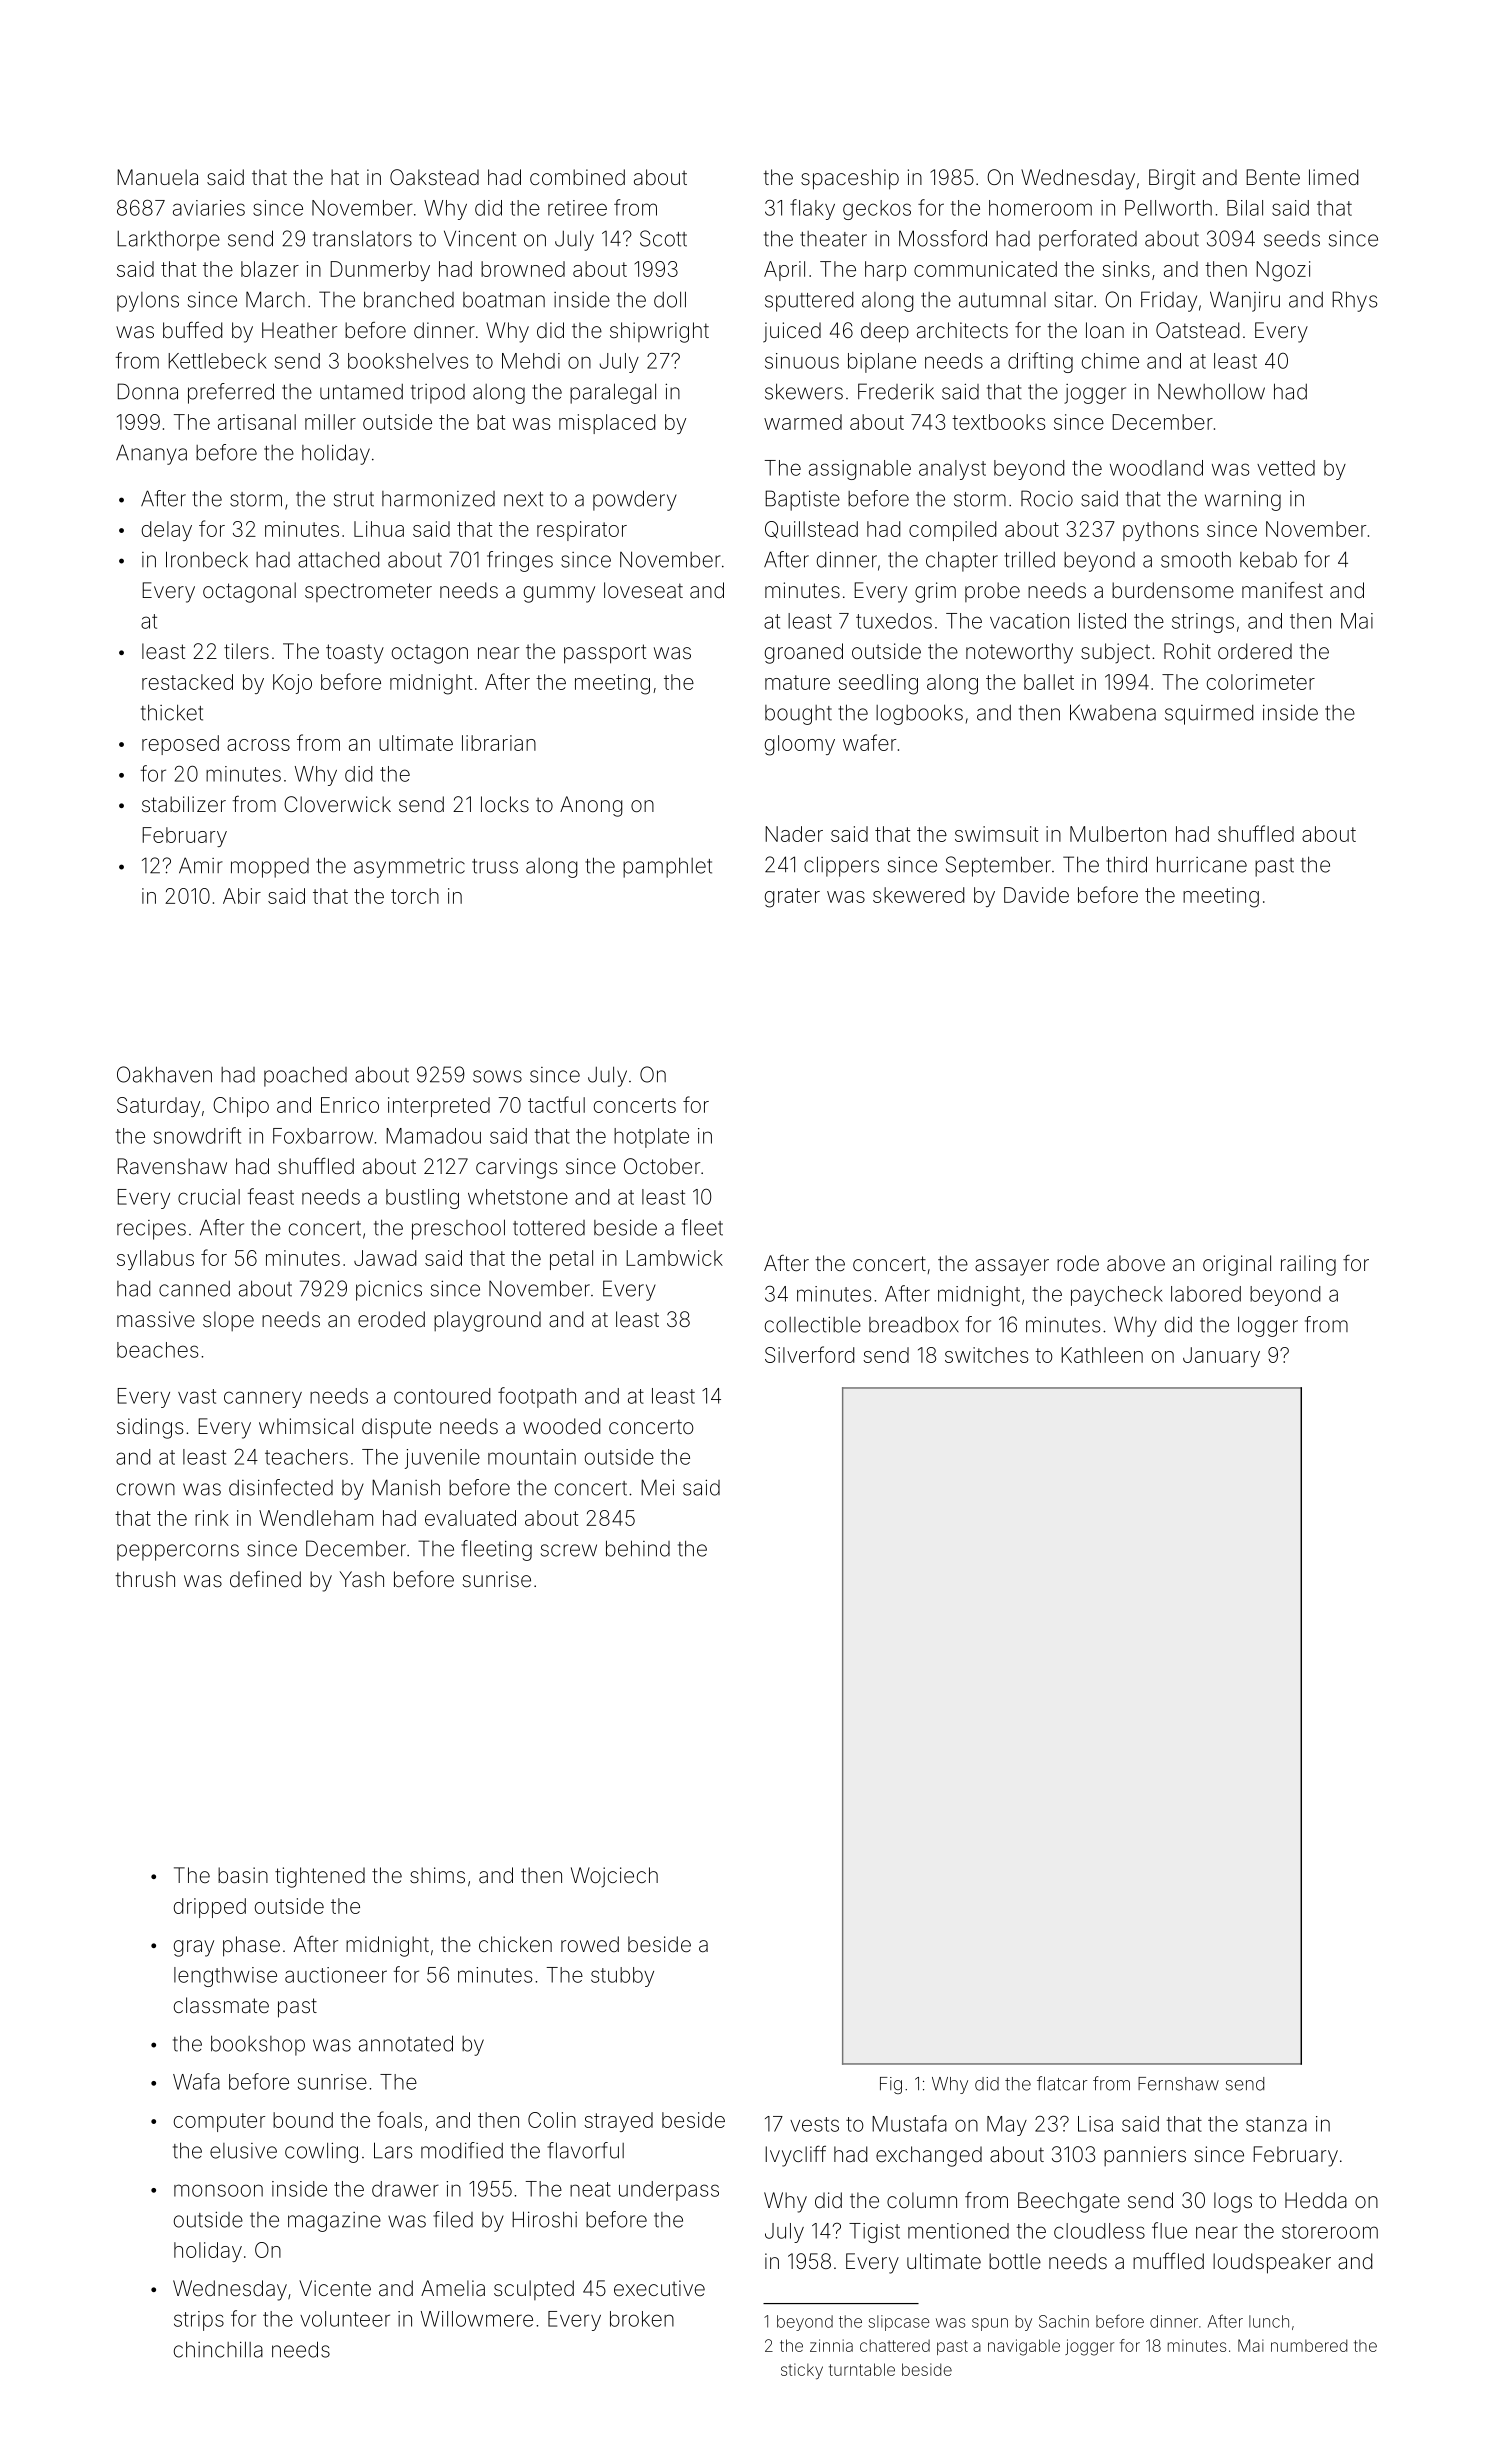  What do you see at coordinates (434, 177) in the document?
I see `Oakstead` at bounding box center [434, 177].
